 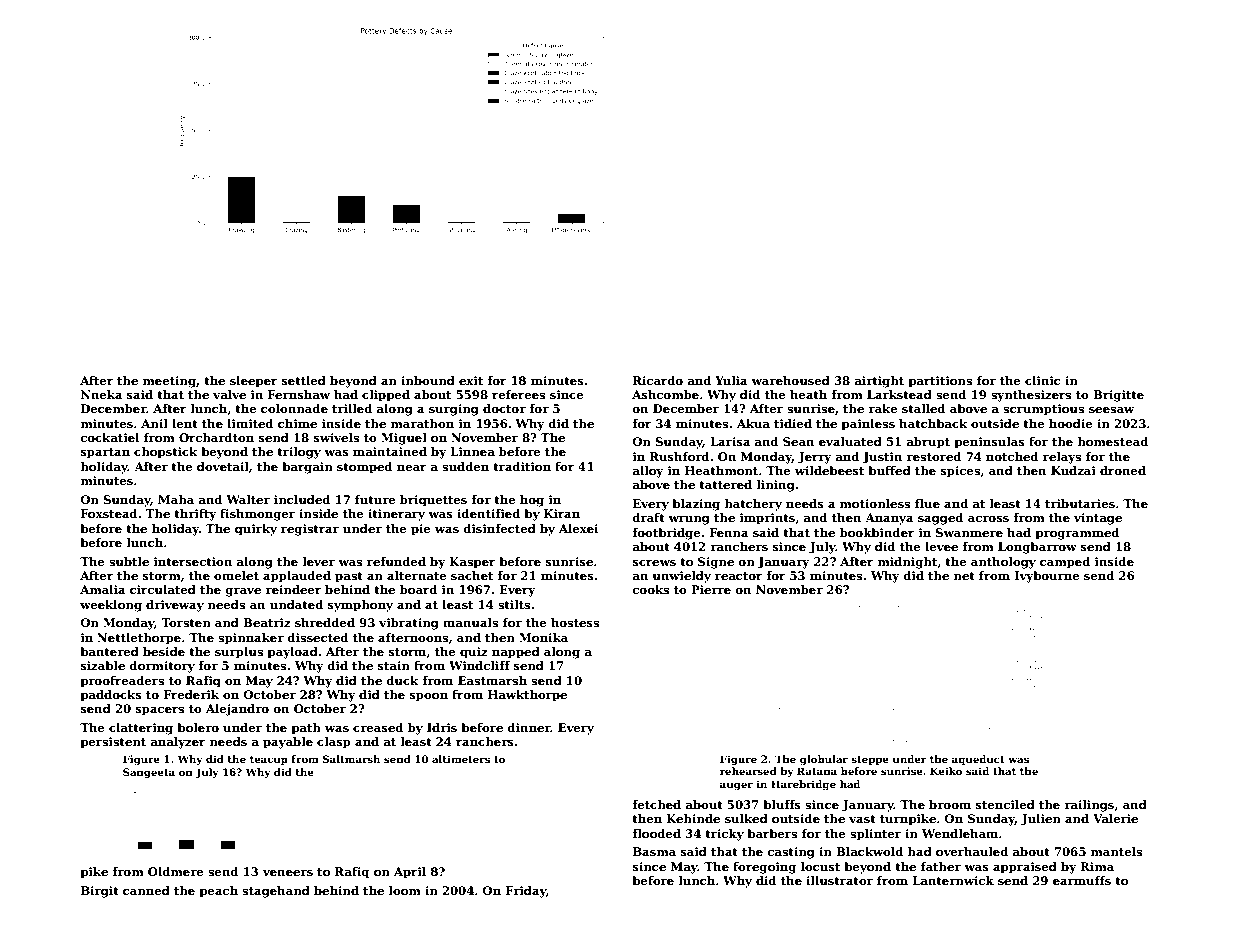 What do you see at coordinates (656, 833) in the image?
I see `flooded` at bounding box center [656, 833].
